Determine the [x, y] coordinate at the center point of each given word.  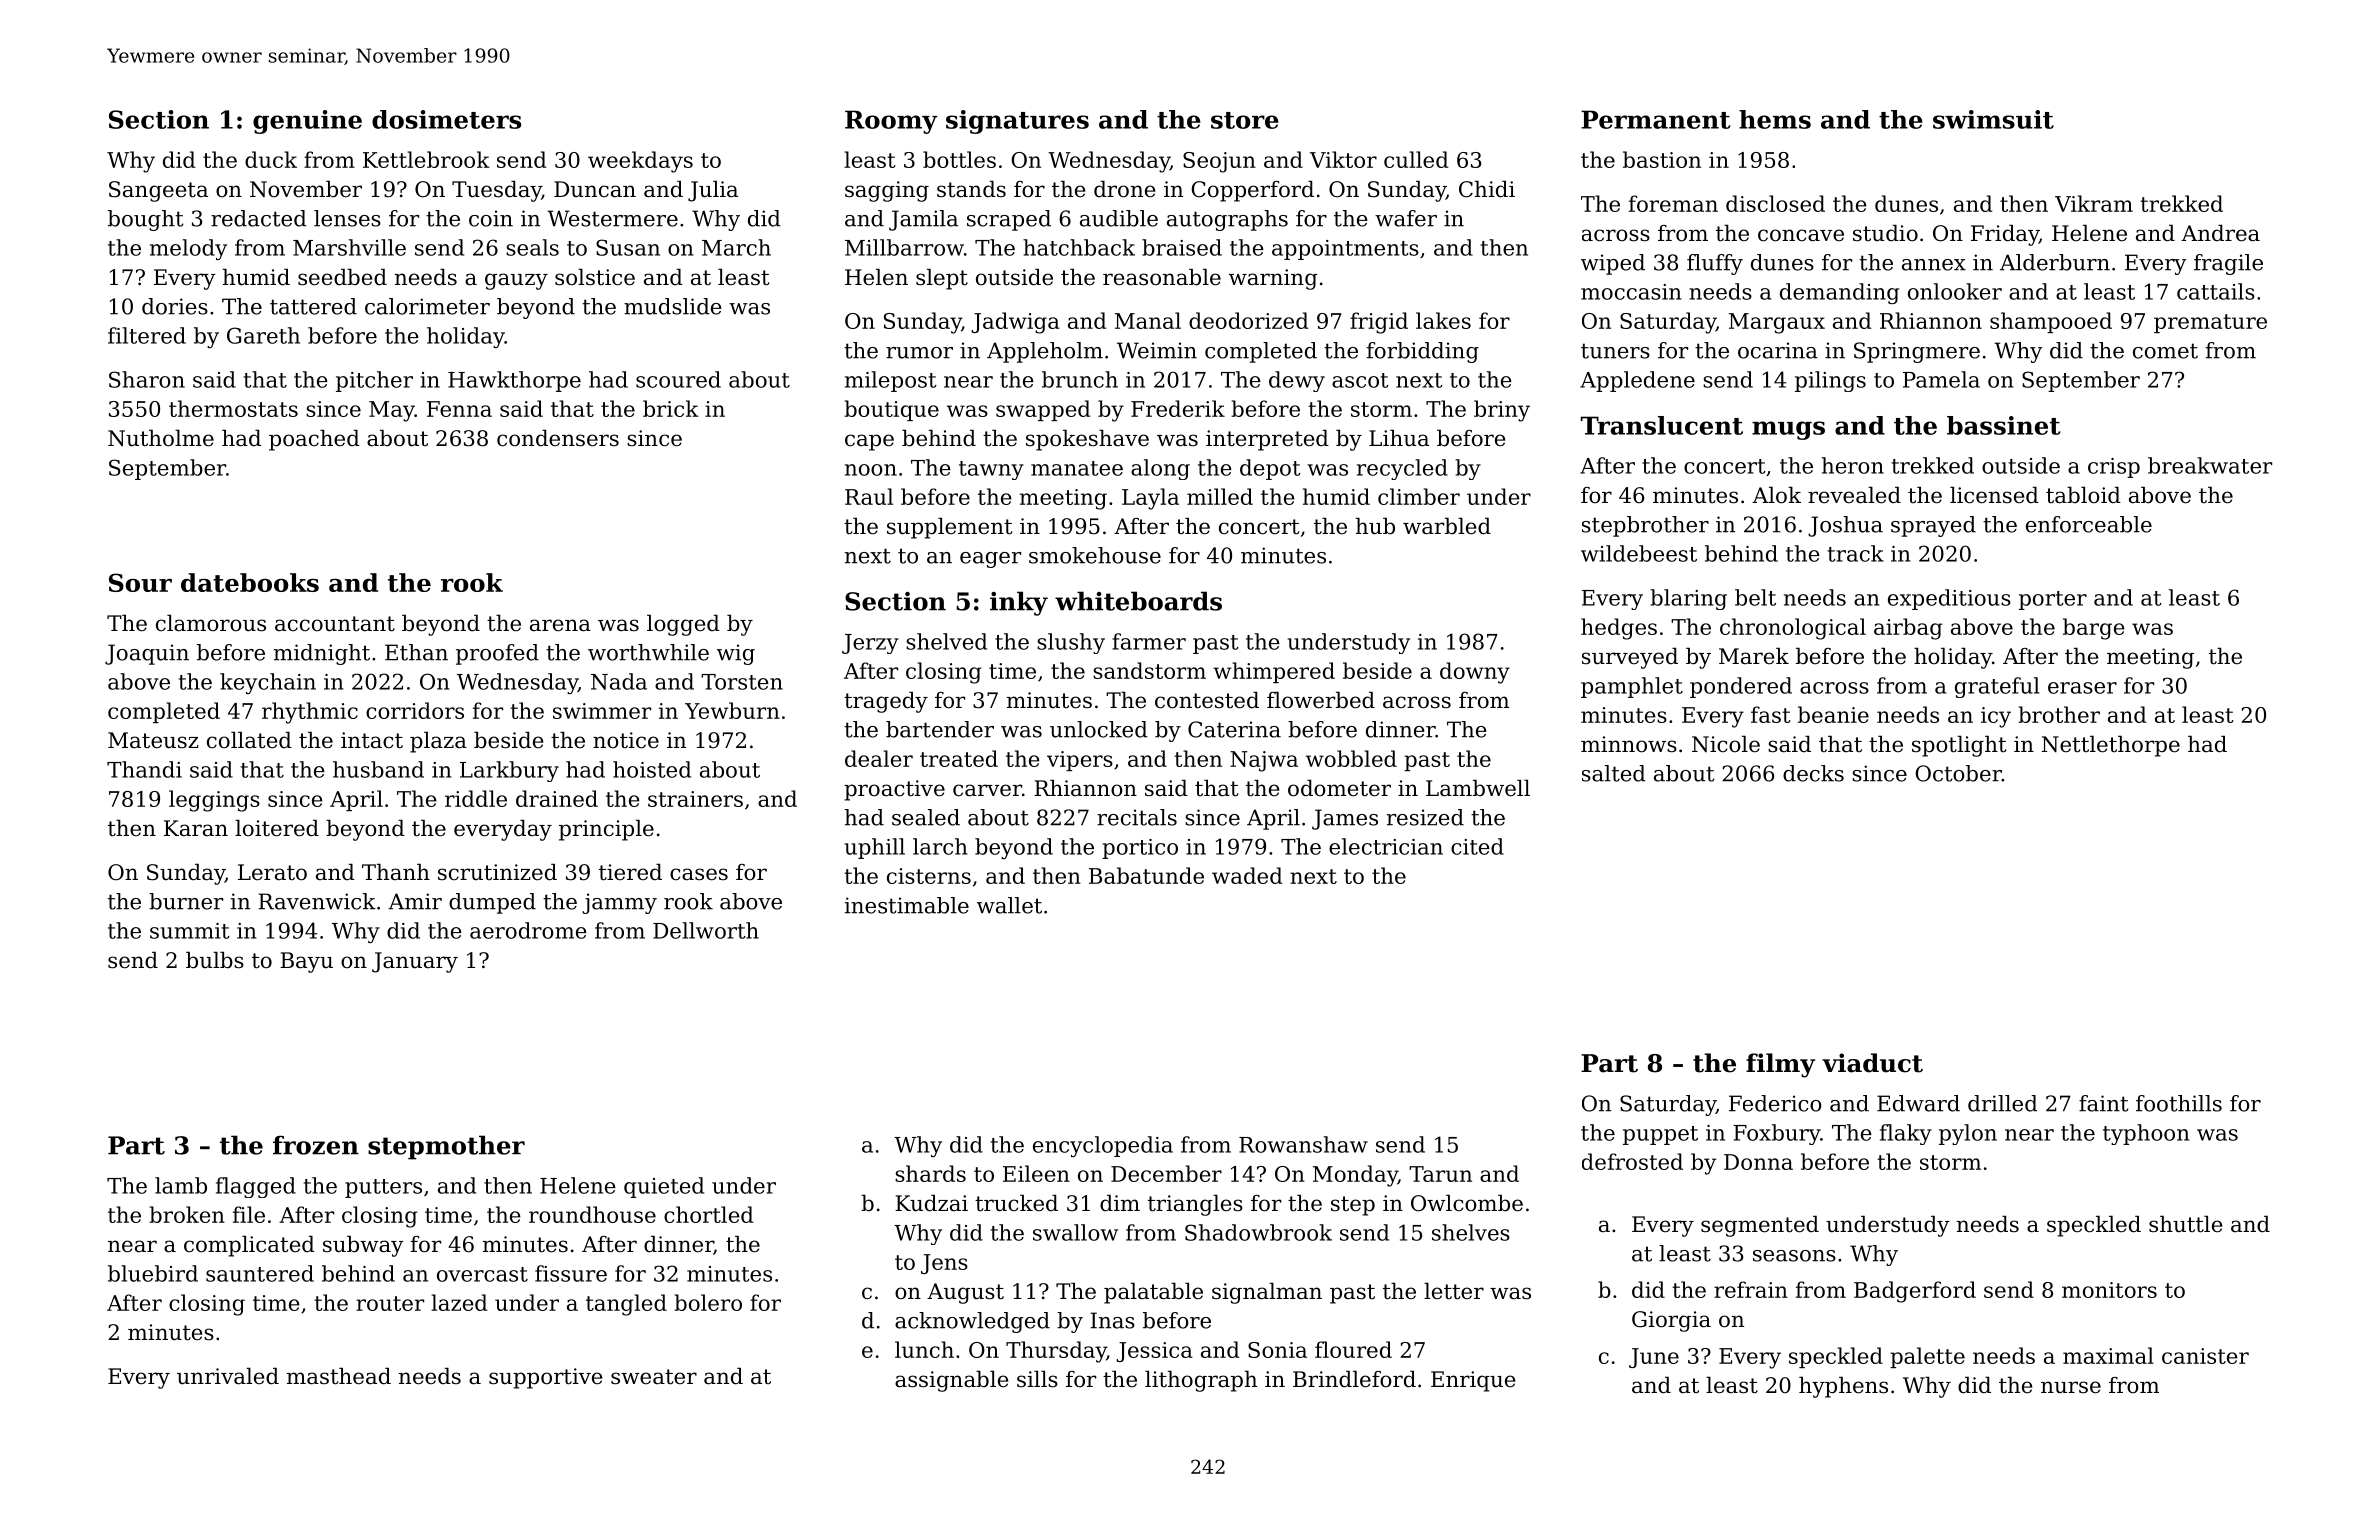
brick [671, 408]
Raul [869, 496]
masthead [339, 1376]
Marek [1754, 656]
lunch [924, 1349]
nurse [2071, 1387]
